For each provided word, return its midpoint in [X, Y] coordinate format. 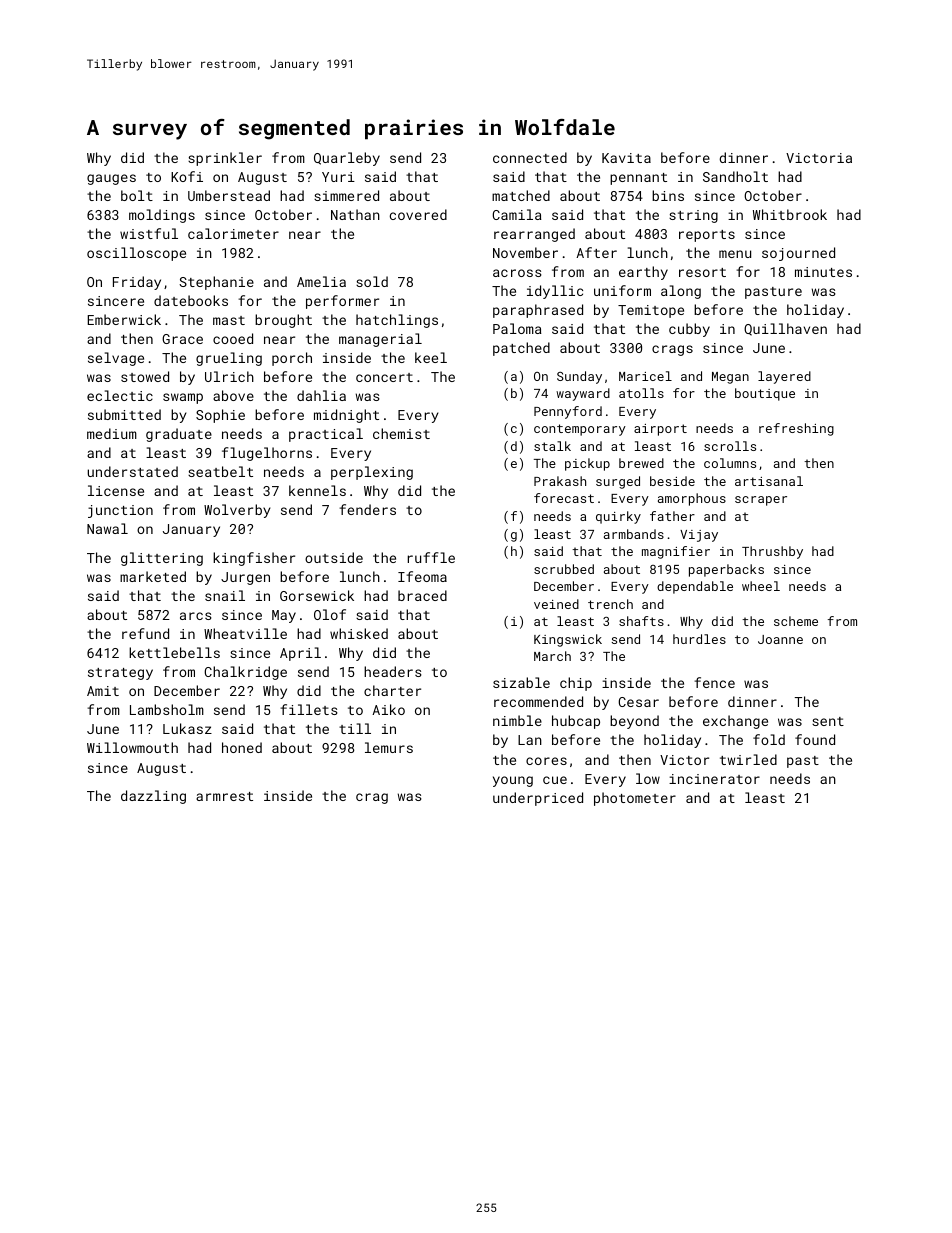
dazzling [153, 797]
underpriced [538, 799]
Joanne [780, 639]
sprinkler [225, 159]
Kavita [626, 158]
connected [530, 157]
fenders [367, 509]
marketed [153, 576]
